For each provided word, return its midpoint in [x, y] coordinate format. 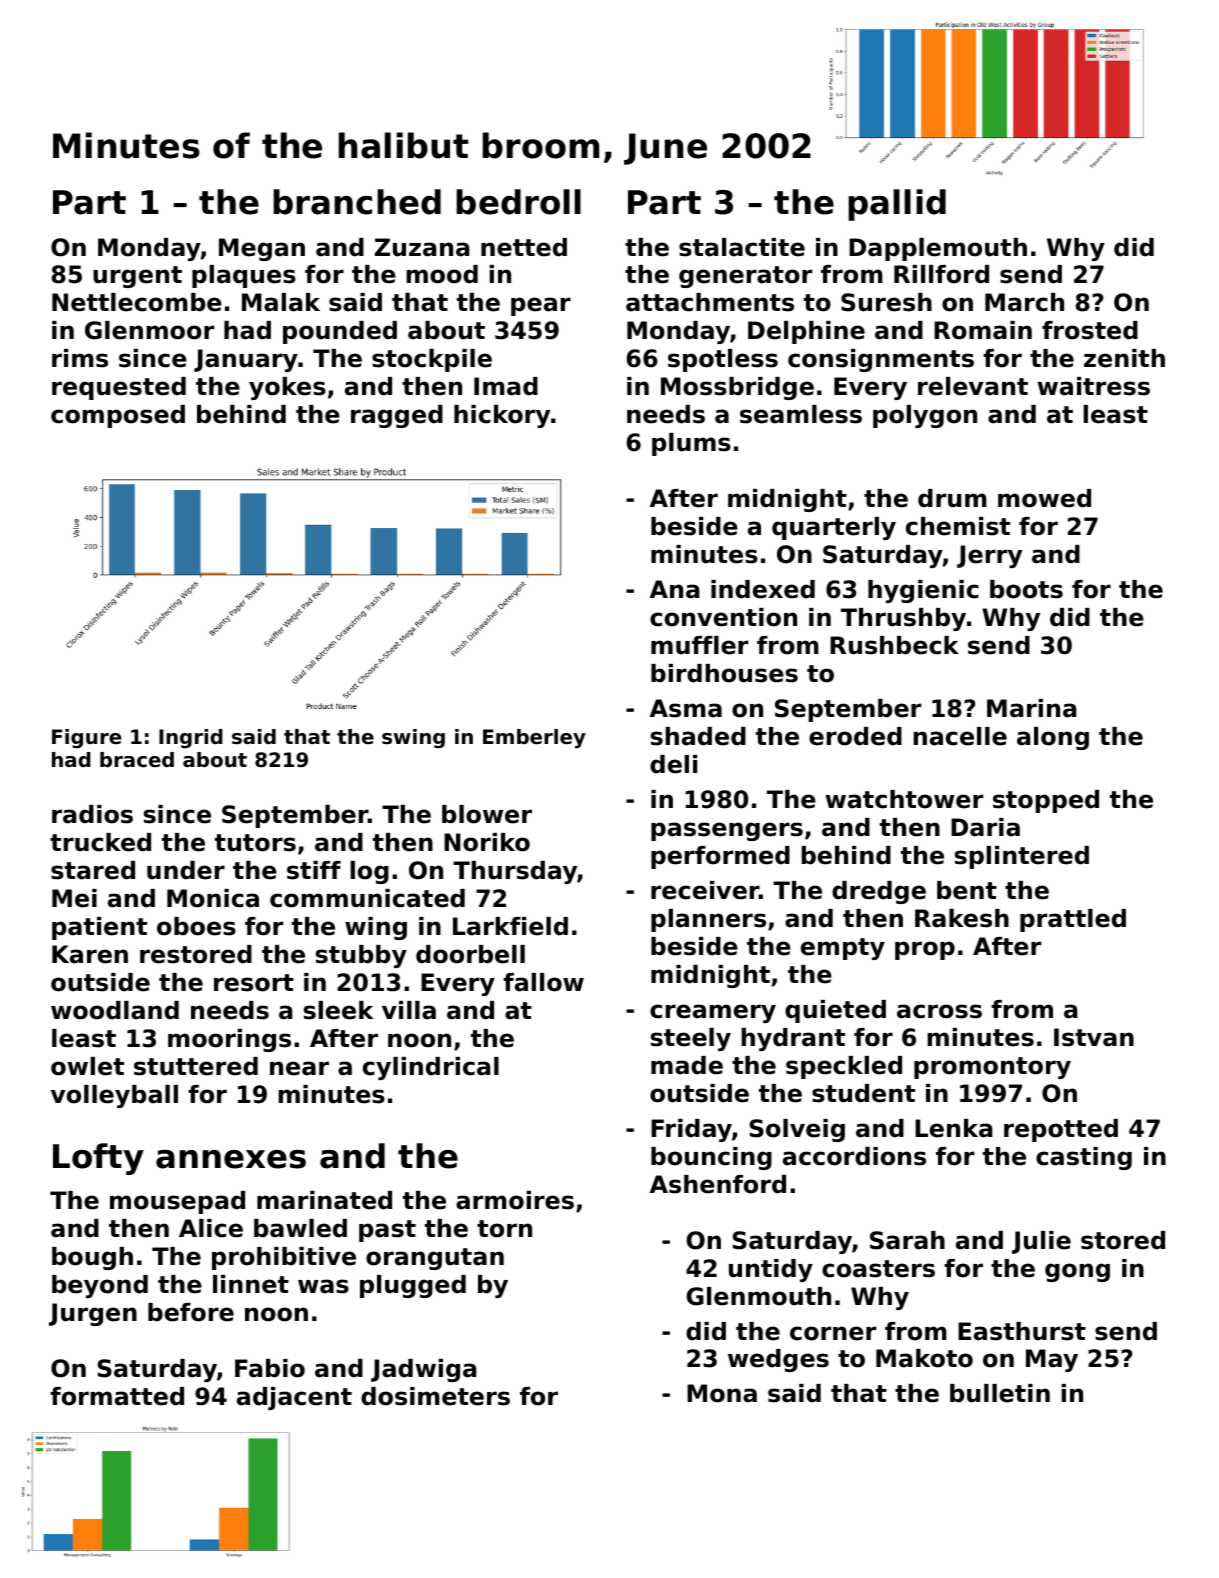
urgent [137, 277]
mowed [1044, 498]
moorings [229, 1040]
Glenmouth [758, 1296]
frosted [1090, 330]
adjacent [294, 1398]
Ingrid [191, 739]
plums [691, 444]
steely [691, 1039]
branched [357, 202]
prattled [1073, 920]
